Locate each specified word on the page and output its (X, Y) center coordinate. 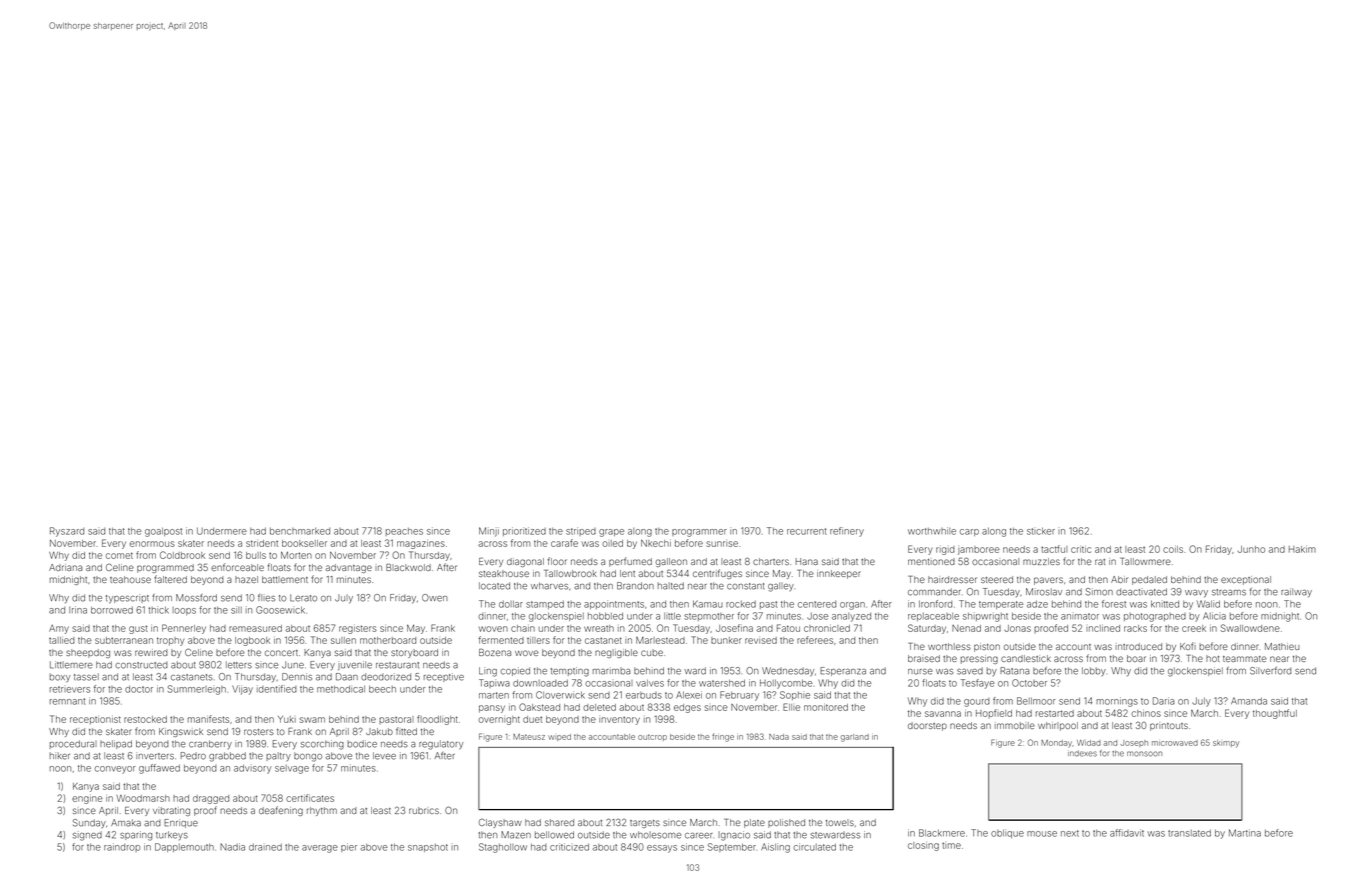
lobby (1094, 671)
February (739, 696)
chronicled (827, 628)
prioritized (524, 531)
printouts (1169, 727)
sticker (1041, 531)
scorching (322, 745)
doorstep (927, 726)
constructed (141, 665)
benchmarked (300, 531)
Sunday (89, 823)
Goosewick (280, 610)
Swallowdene (1250, 628)
